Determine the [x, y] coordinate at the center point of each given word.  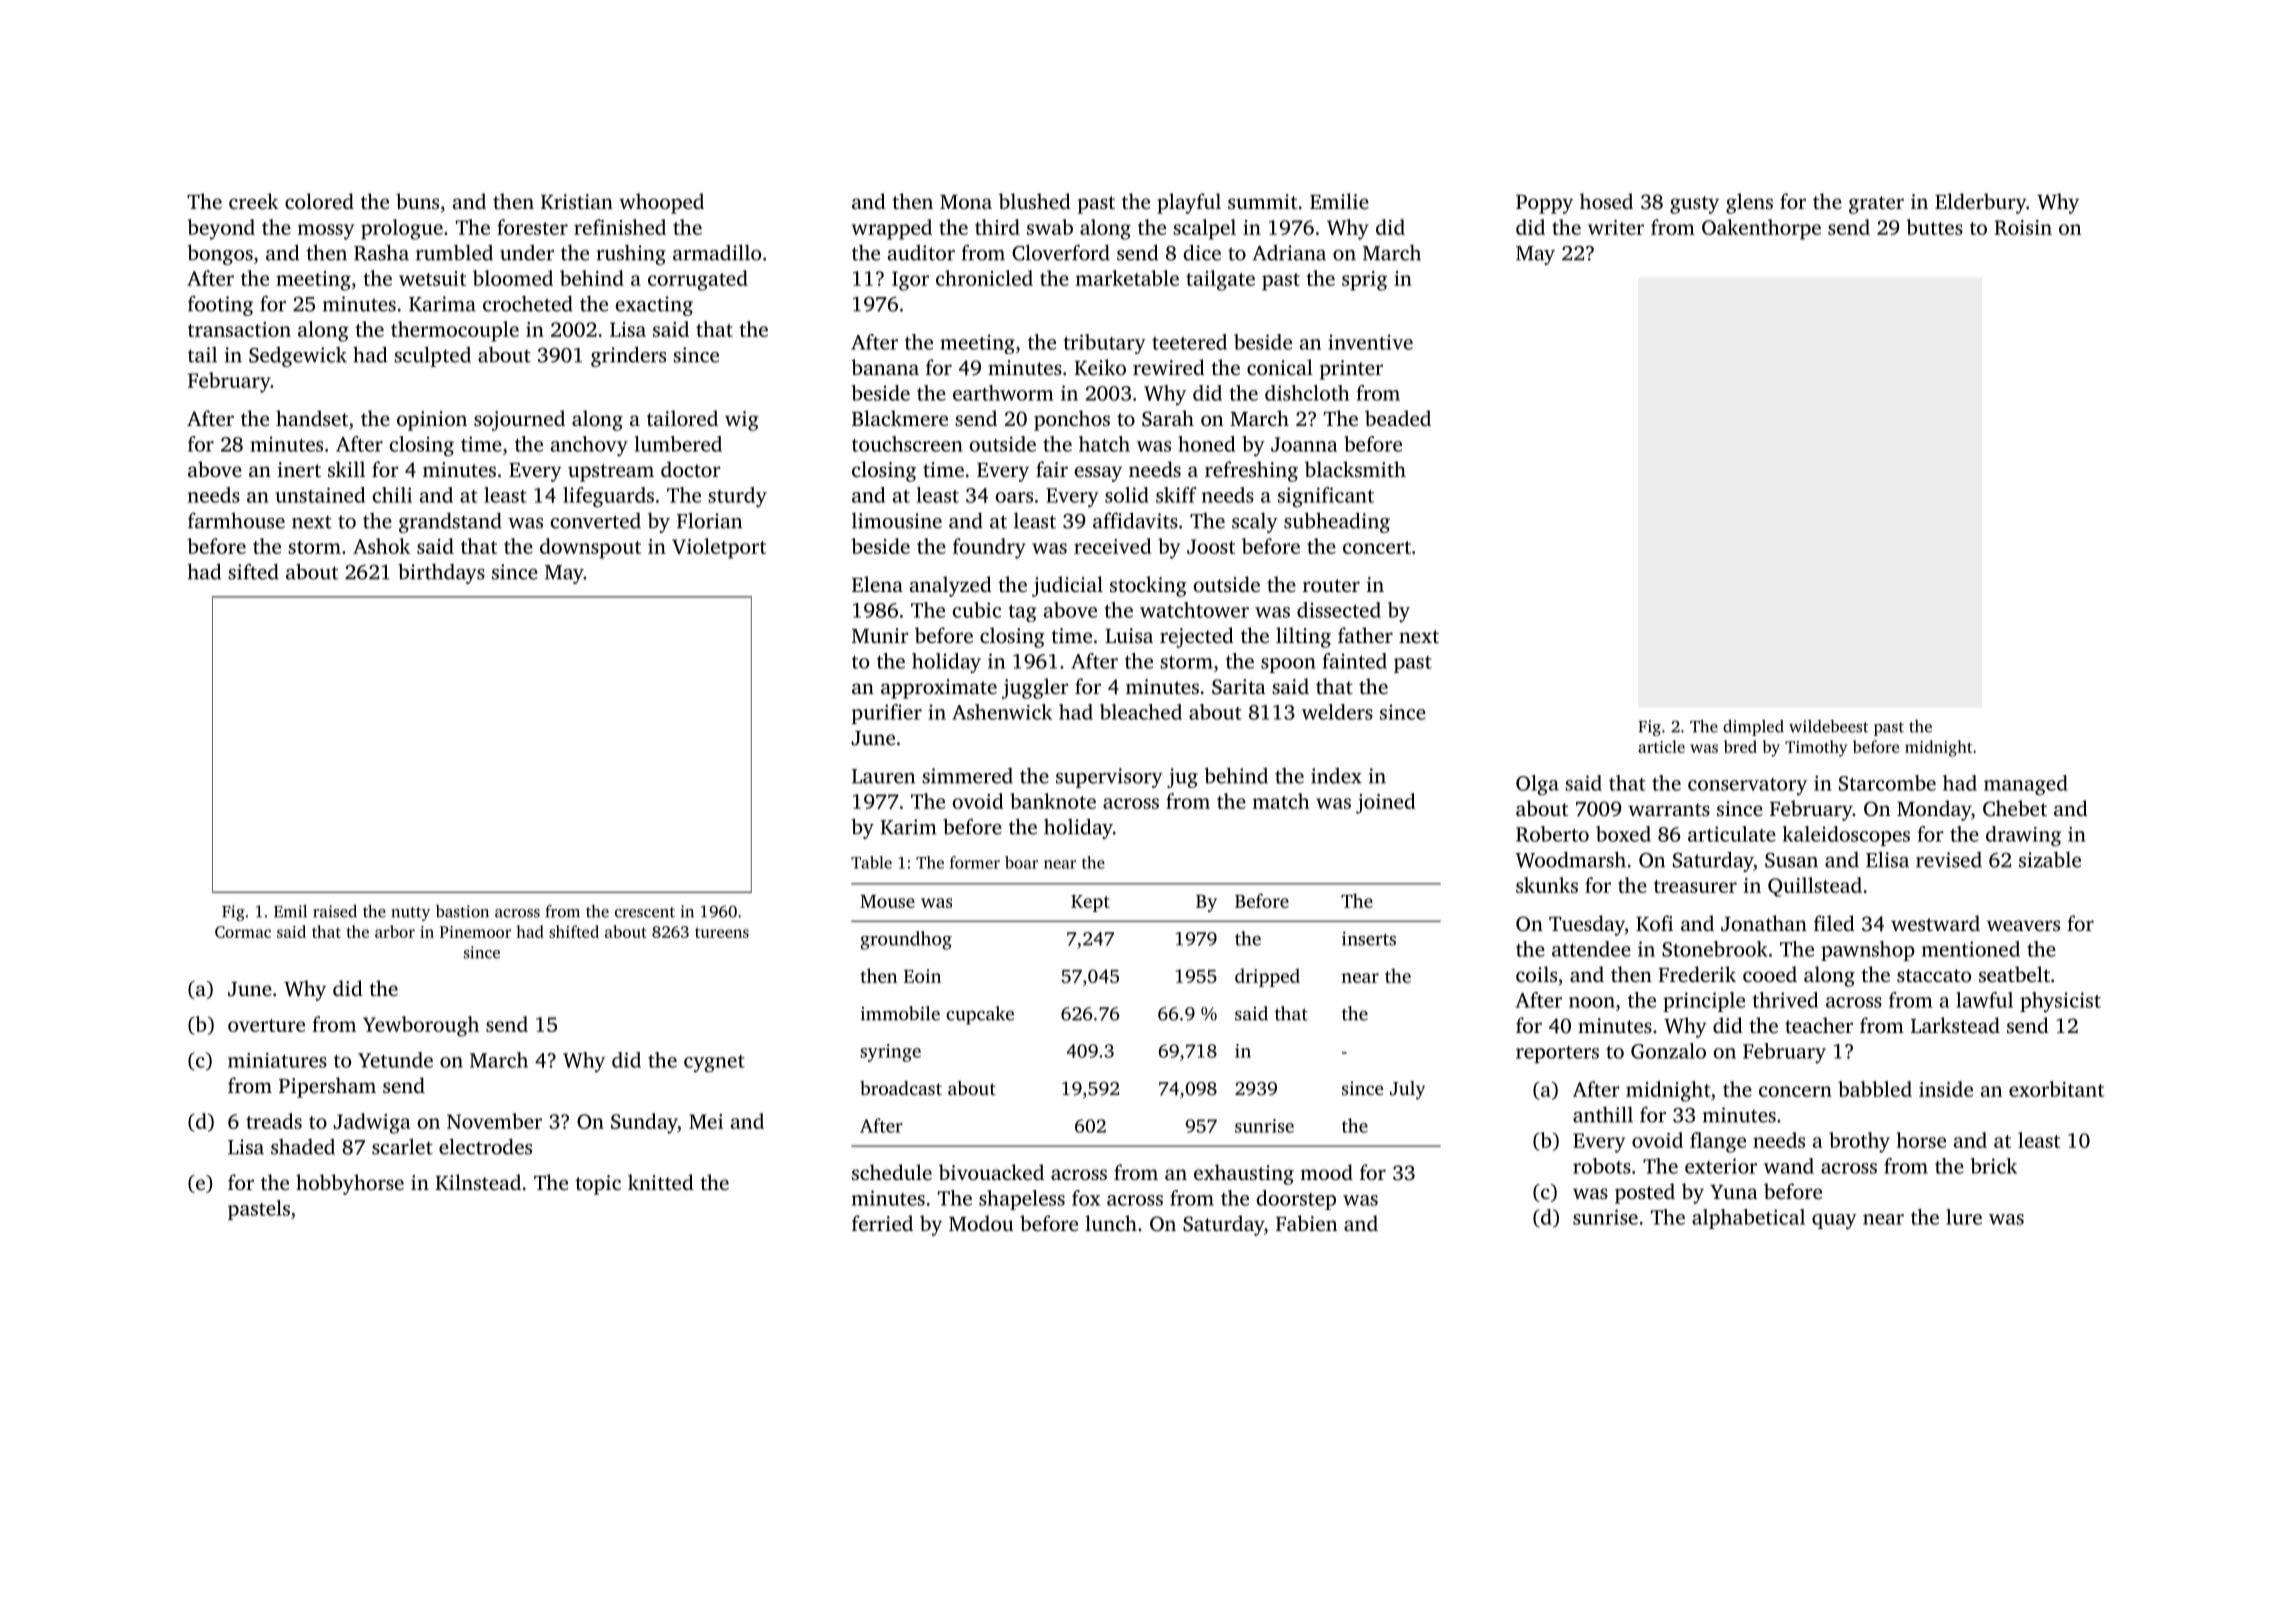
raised [335, 911]
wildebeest [1828, 726]
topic [598, 1185]
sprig [1364, 281]
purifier [887, 714]
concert [1377, 547]
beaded [1398, 418]
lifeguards [608, 497]
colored [319, 201]
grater [1876, 205]
